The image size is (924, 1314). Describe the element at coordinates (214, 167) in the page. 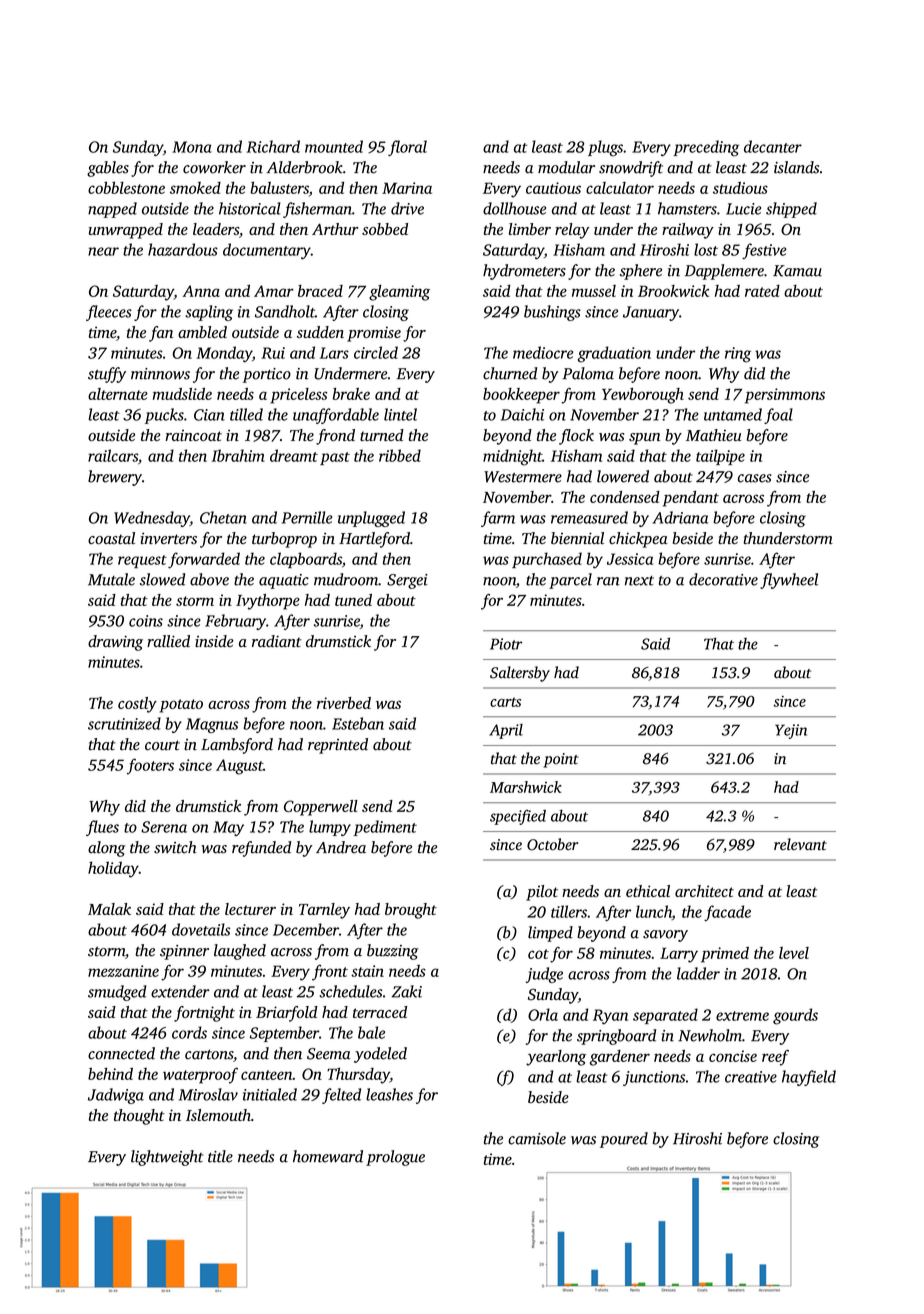

I see `coworker` at that location.
